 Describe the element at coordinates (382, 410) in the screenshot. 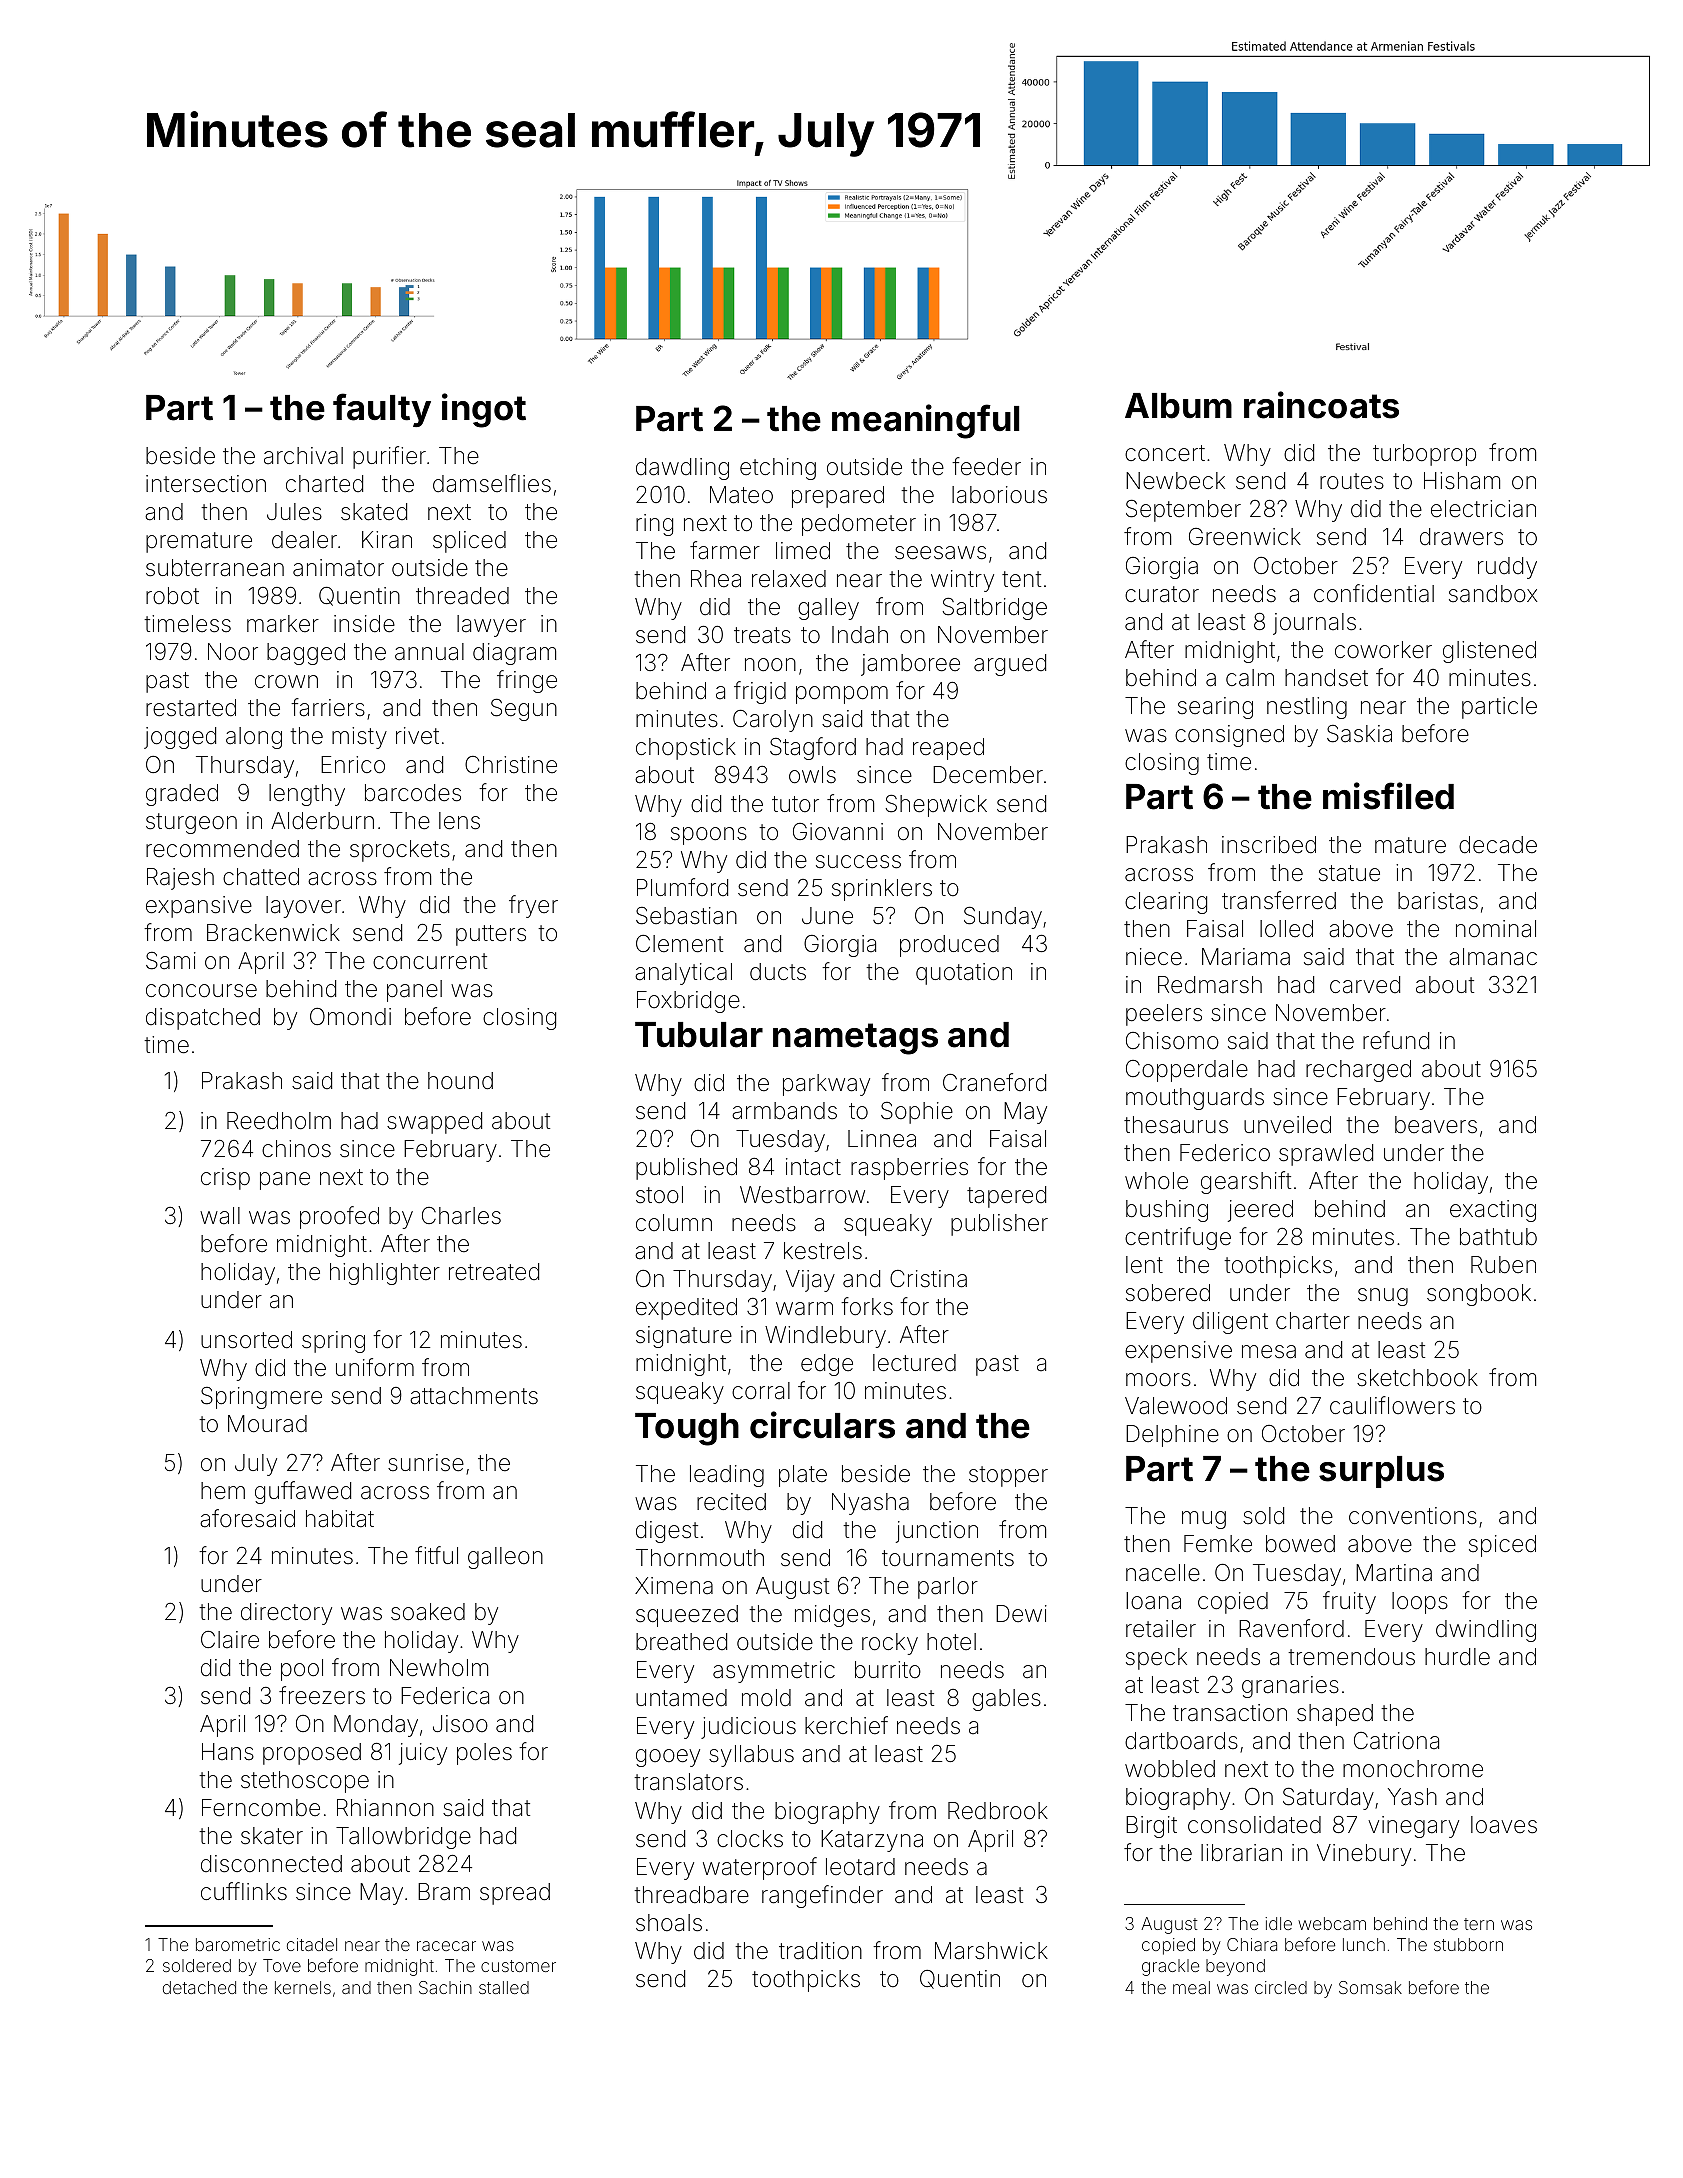

I see `faulty` at that location.
